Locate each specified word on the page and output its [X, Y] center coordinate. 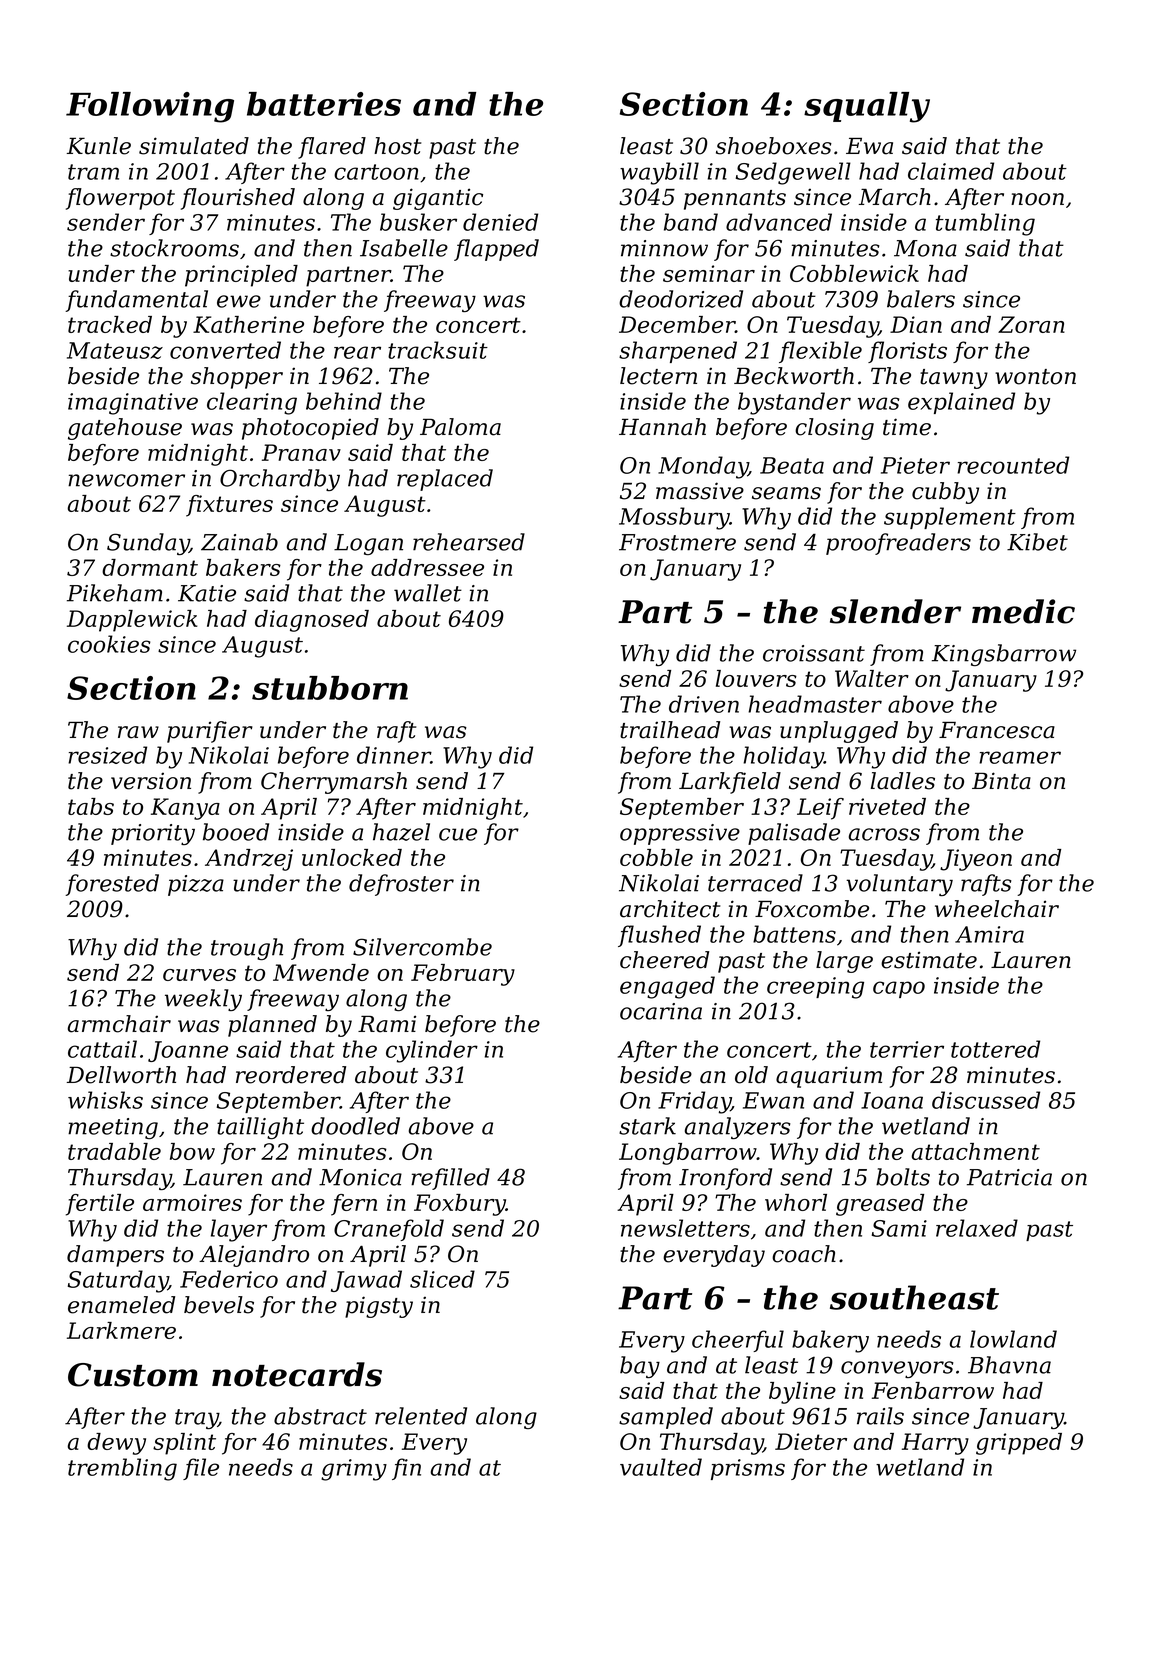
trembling [122, 1469]
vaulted [661, 1467]
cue [458, 834]
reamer [1020, 757]
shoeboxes [774, 146]
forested [112, 885]
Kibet [1037, 542]
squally [867, 107]
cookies [109, 644]
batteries [324, 104]
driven [704, 704]
